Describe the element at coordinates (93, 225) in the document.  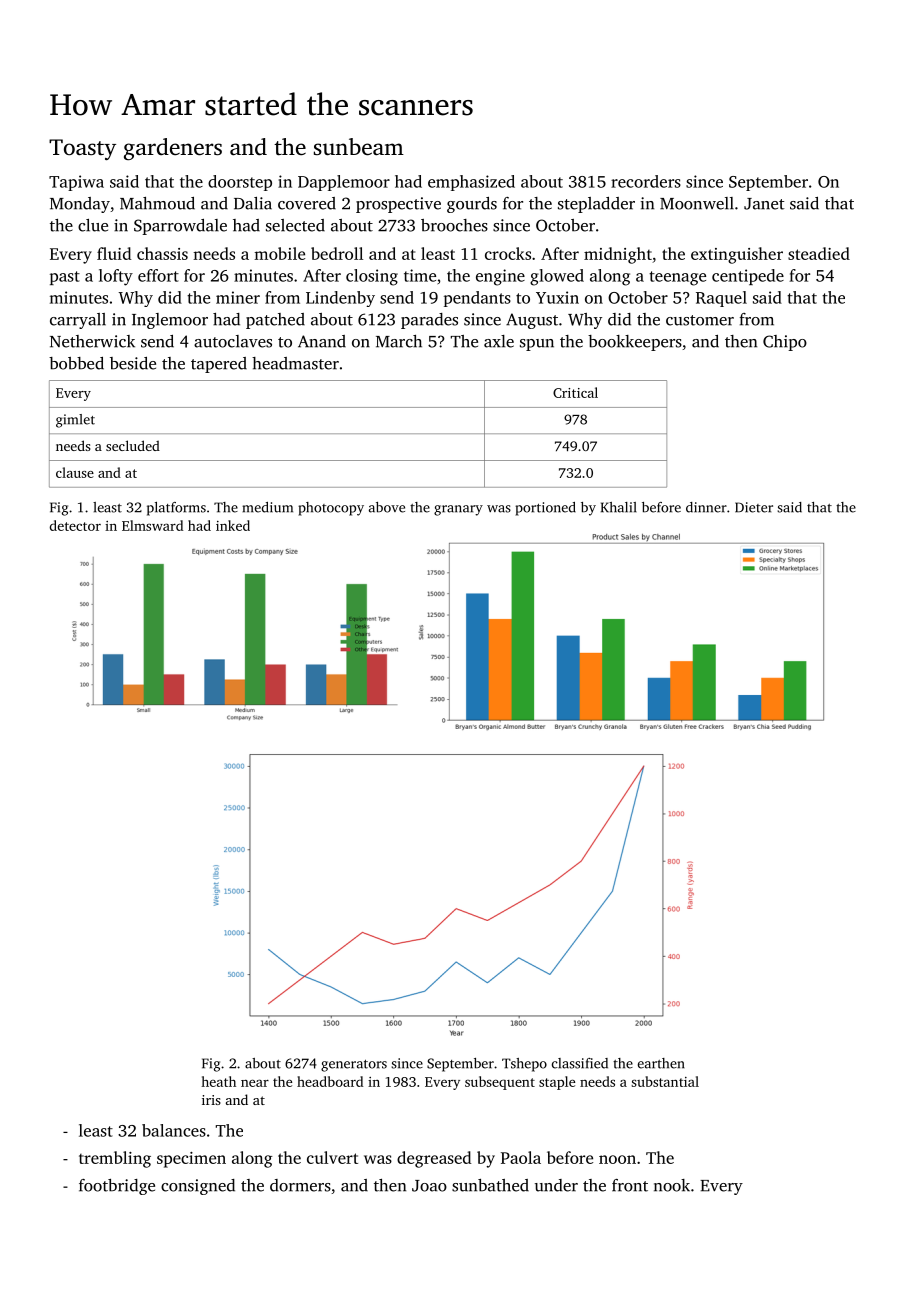
I see `clue` at that location.
